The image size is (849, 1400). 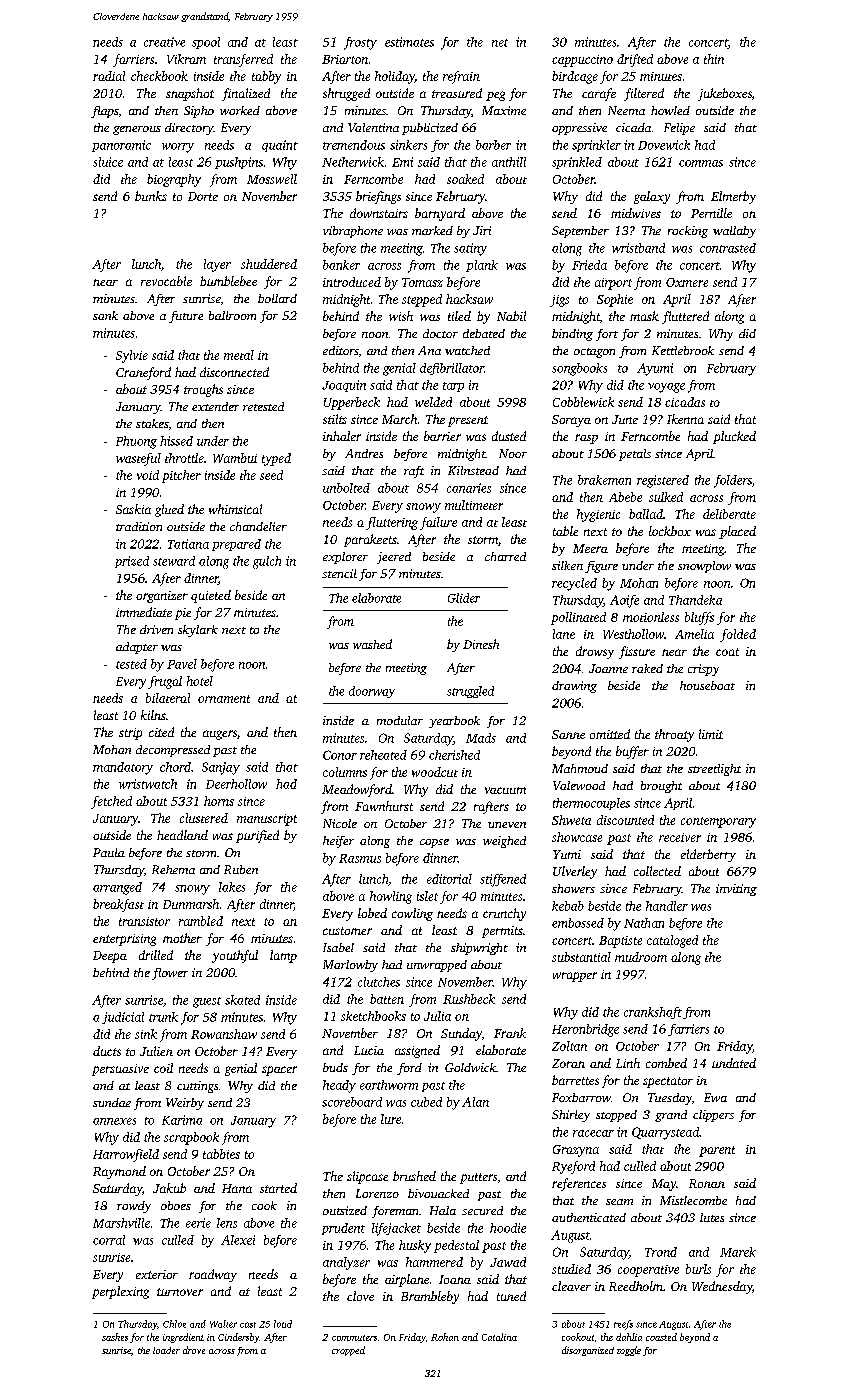 I want to click on publicized, so click(x=430, y=129).
